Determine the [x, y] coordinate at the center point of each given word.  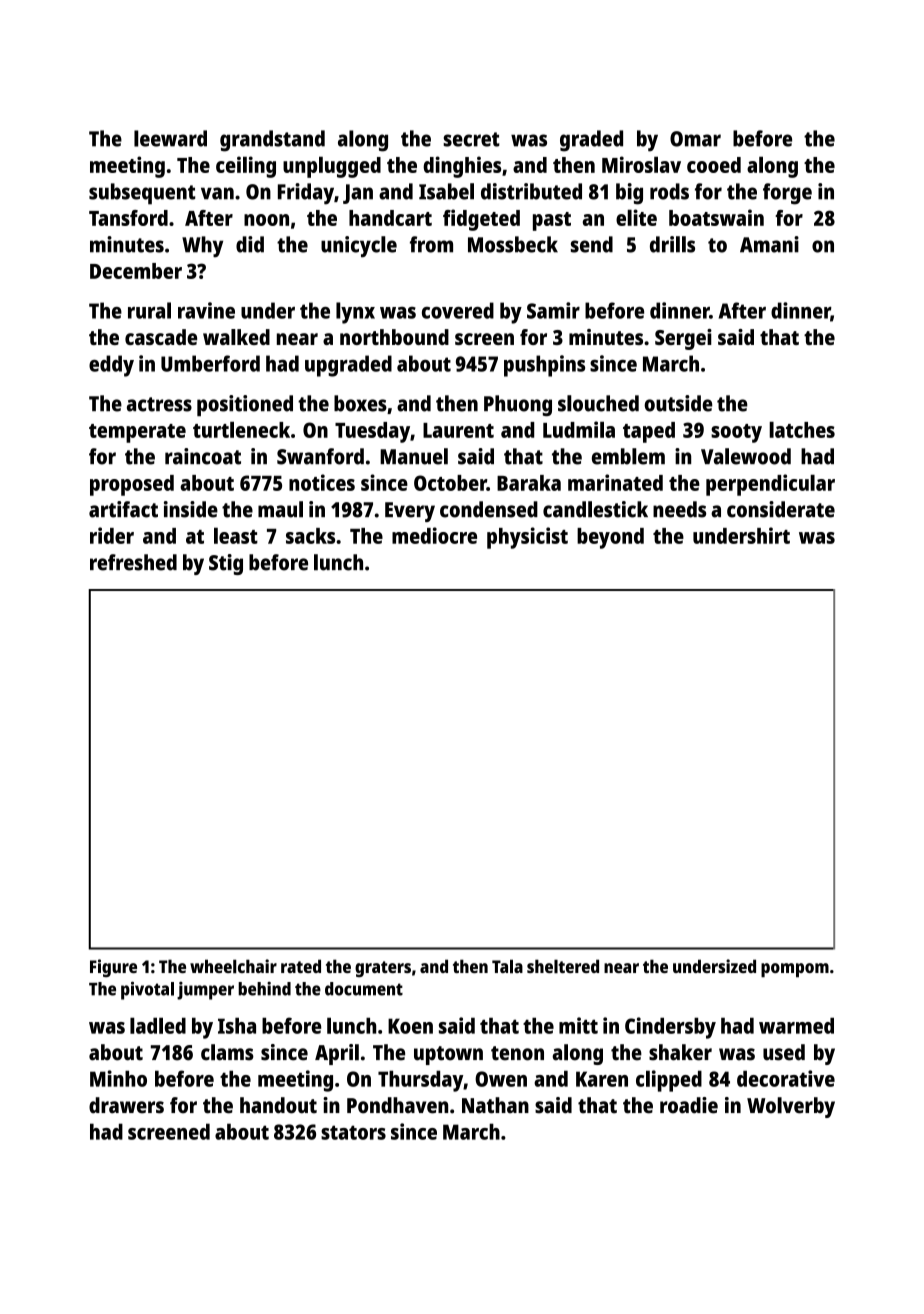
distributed [531, 191]
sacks [310, 536]
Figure [113, 968]
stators [353, 1132]
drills [672, 244]
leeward [170, 138]
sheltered [563, 966]
